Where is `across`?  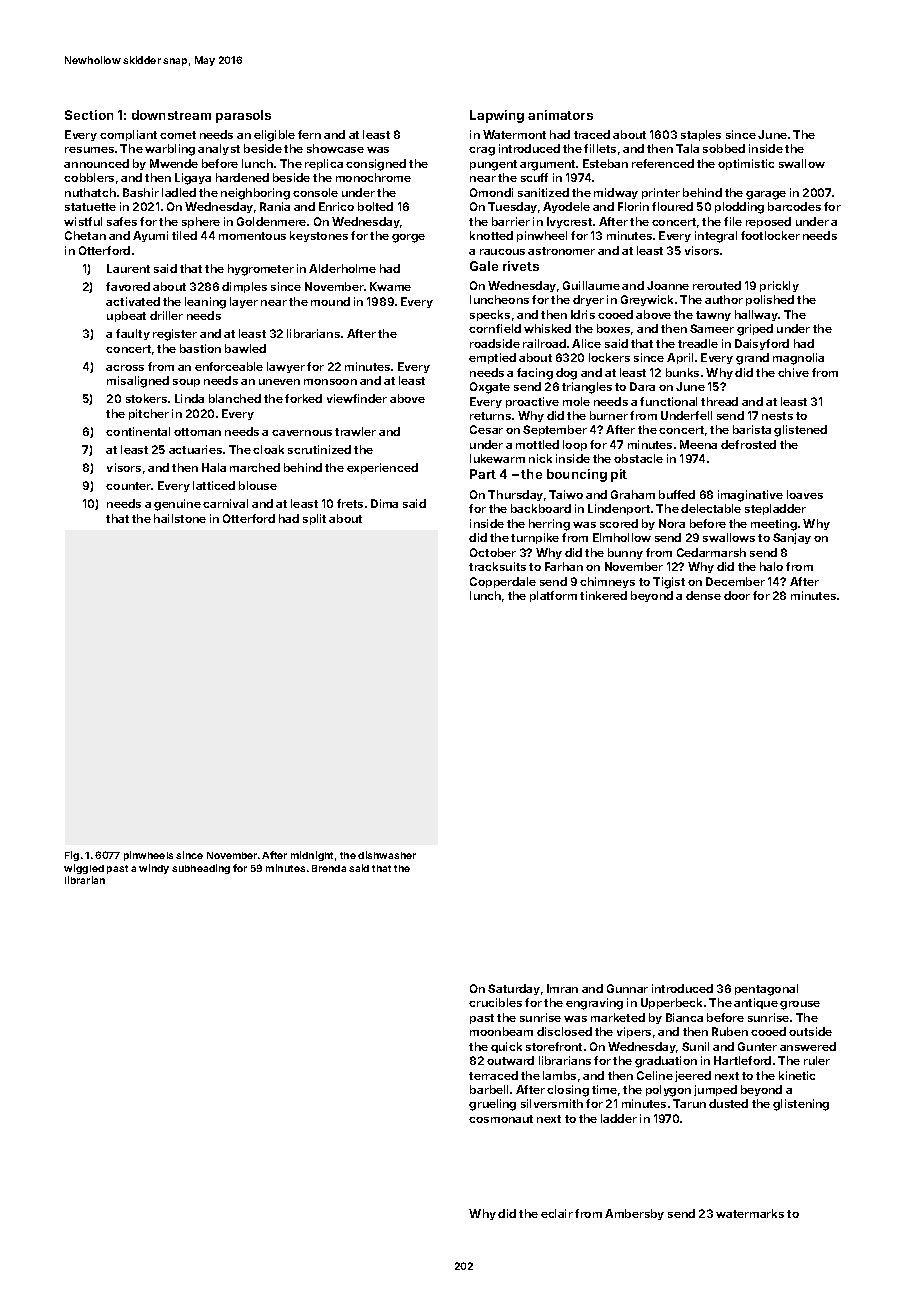
across is located at coordinates (125, 368).
